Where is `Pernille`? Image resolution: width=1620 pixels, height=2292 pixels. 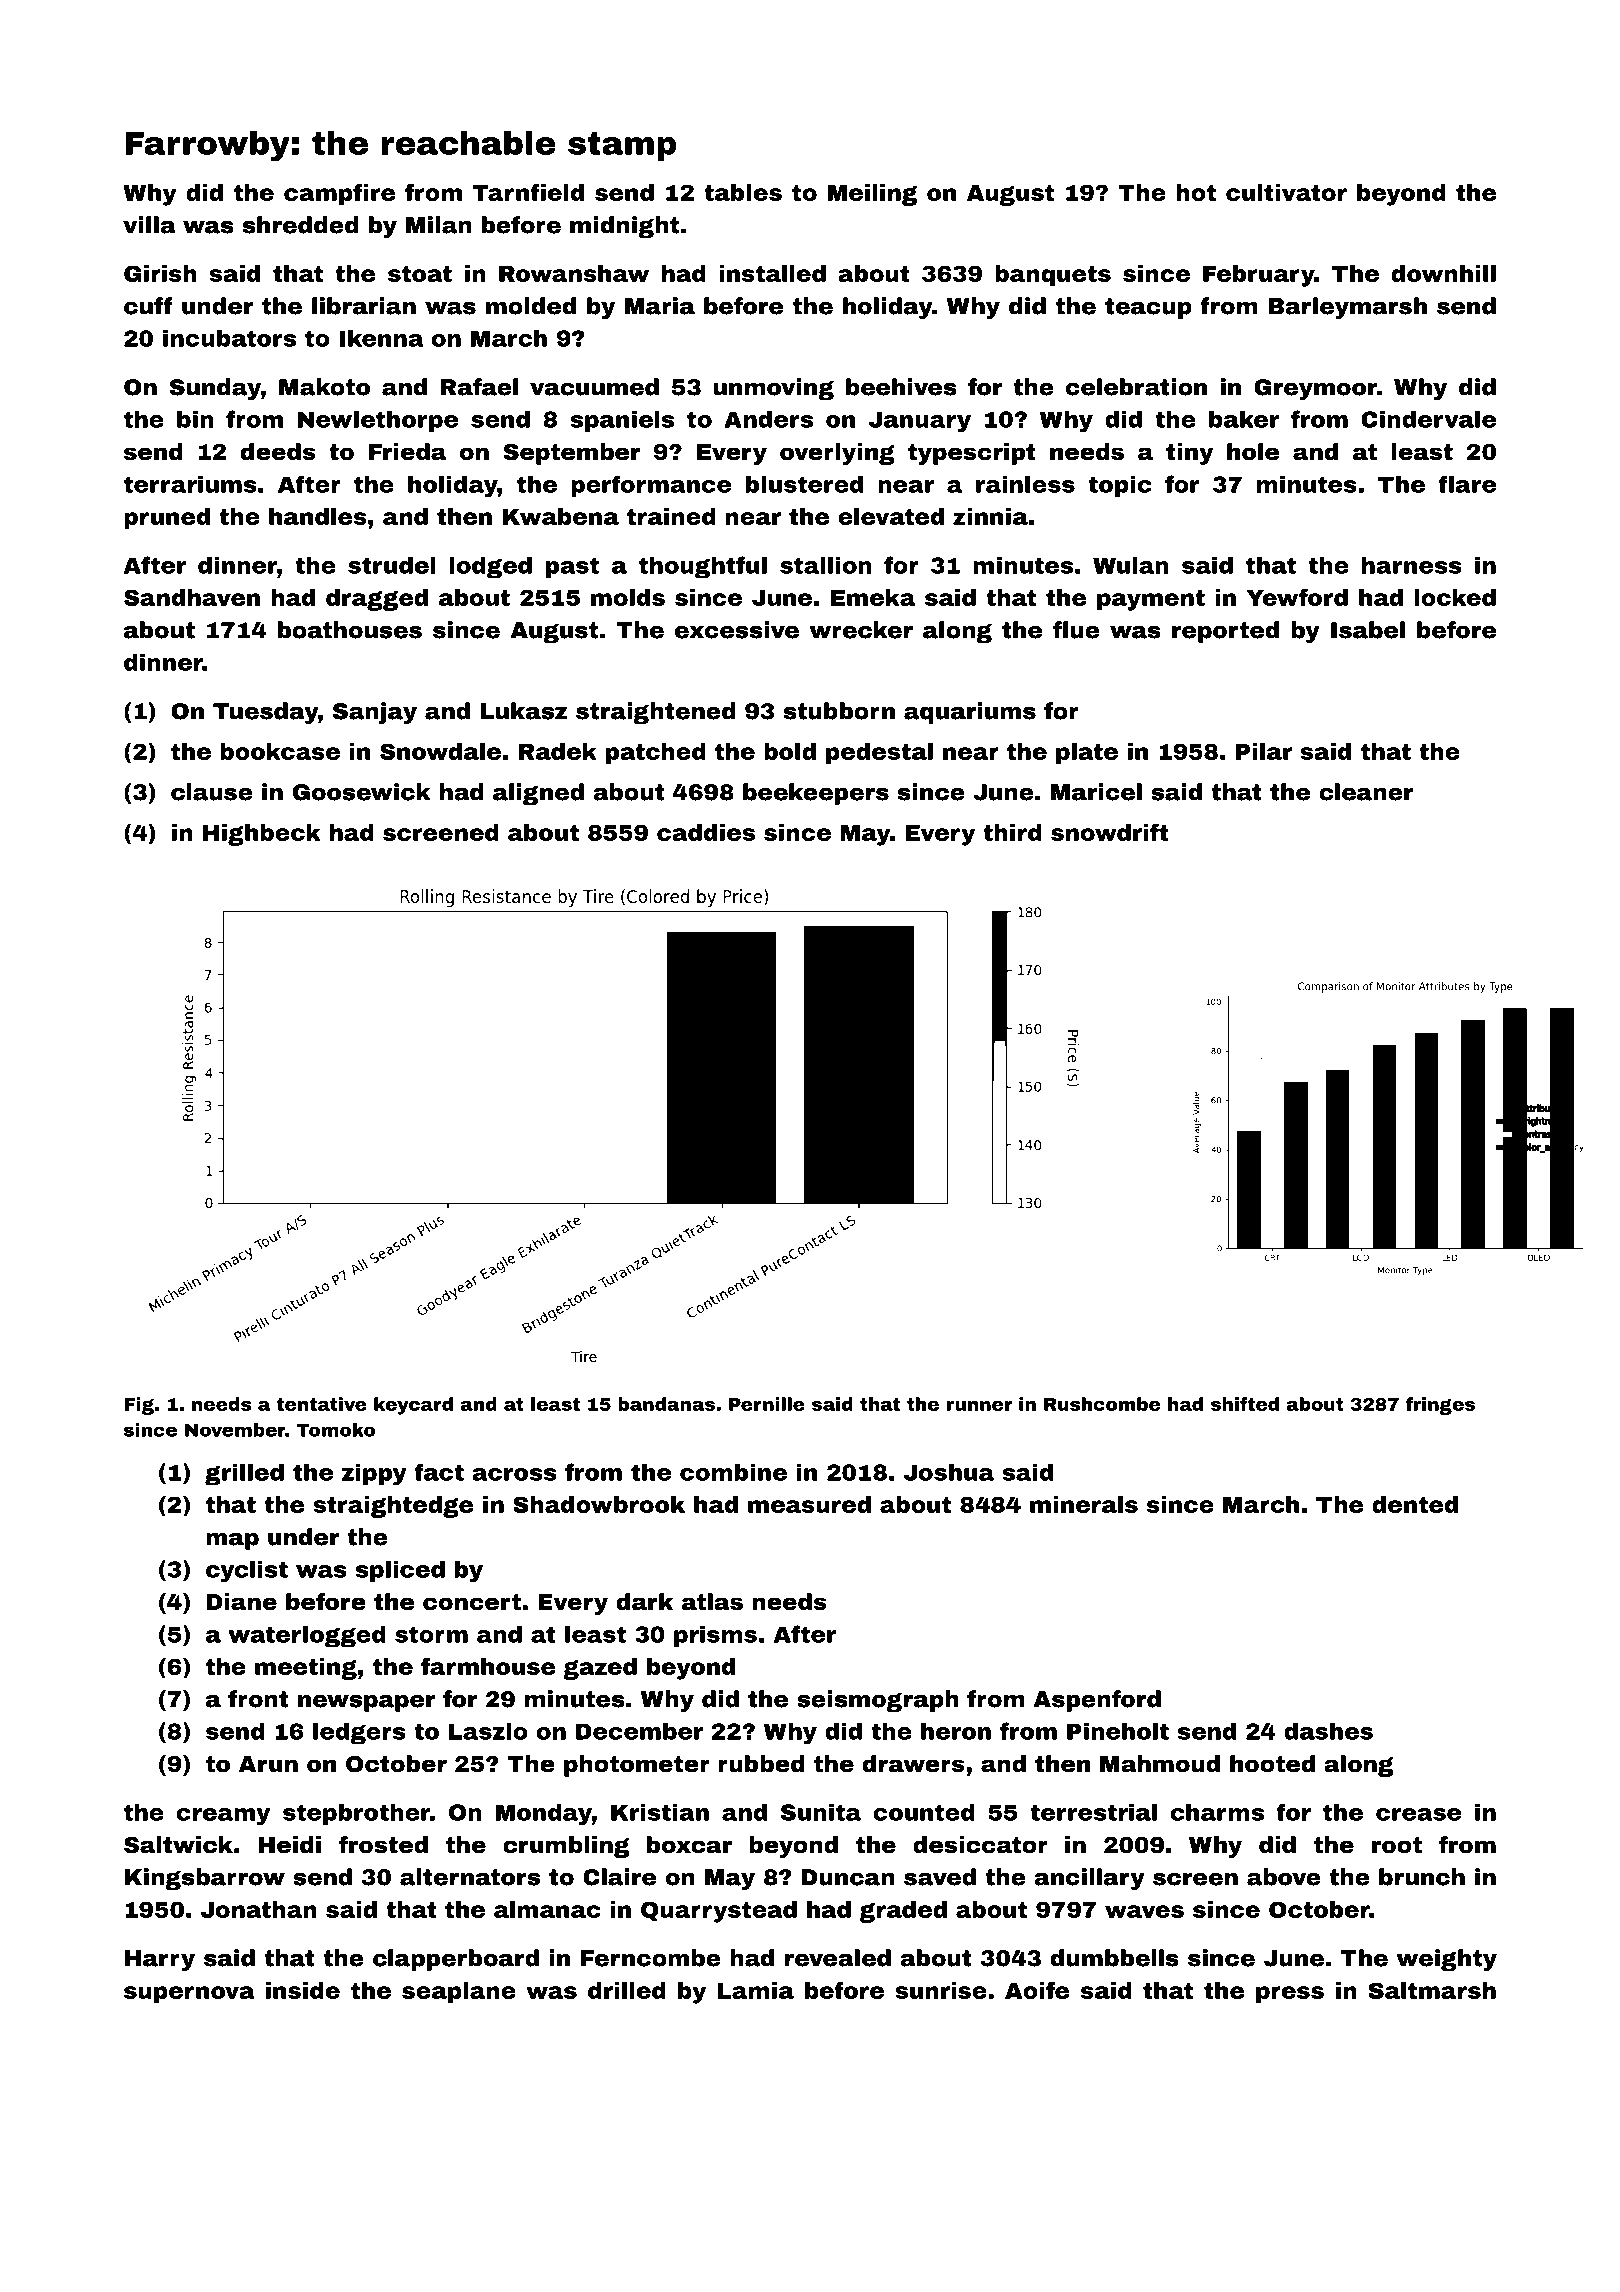 Pernille is located at coordinates (767, 1404).
